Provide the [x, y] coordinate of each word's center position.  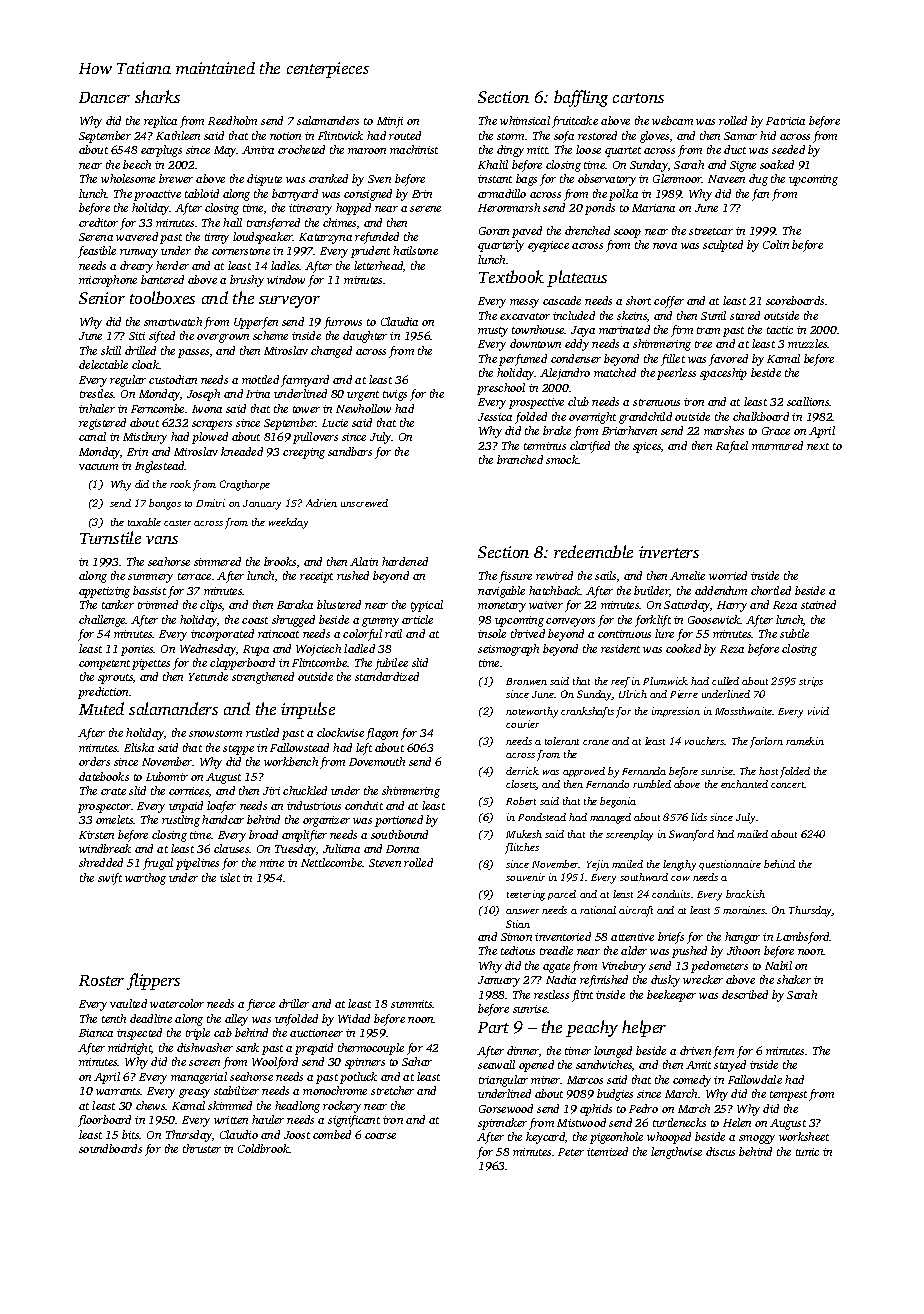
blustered [339, 604]
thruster [202, 1148]
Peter [571, 1152]
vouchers [705, 741]
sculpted [723, 246]
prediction [103, 693]
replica [160, 122]
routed [405, 135]
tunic [807, 1152]
